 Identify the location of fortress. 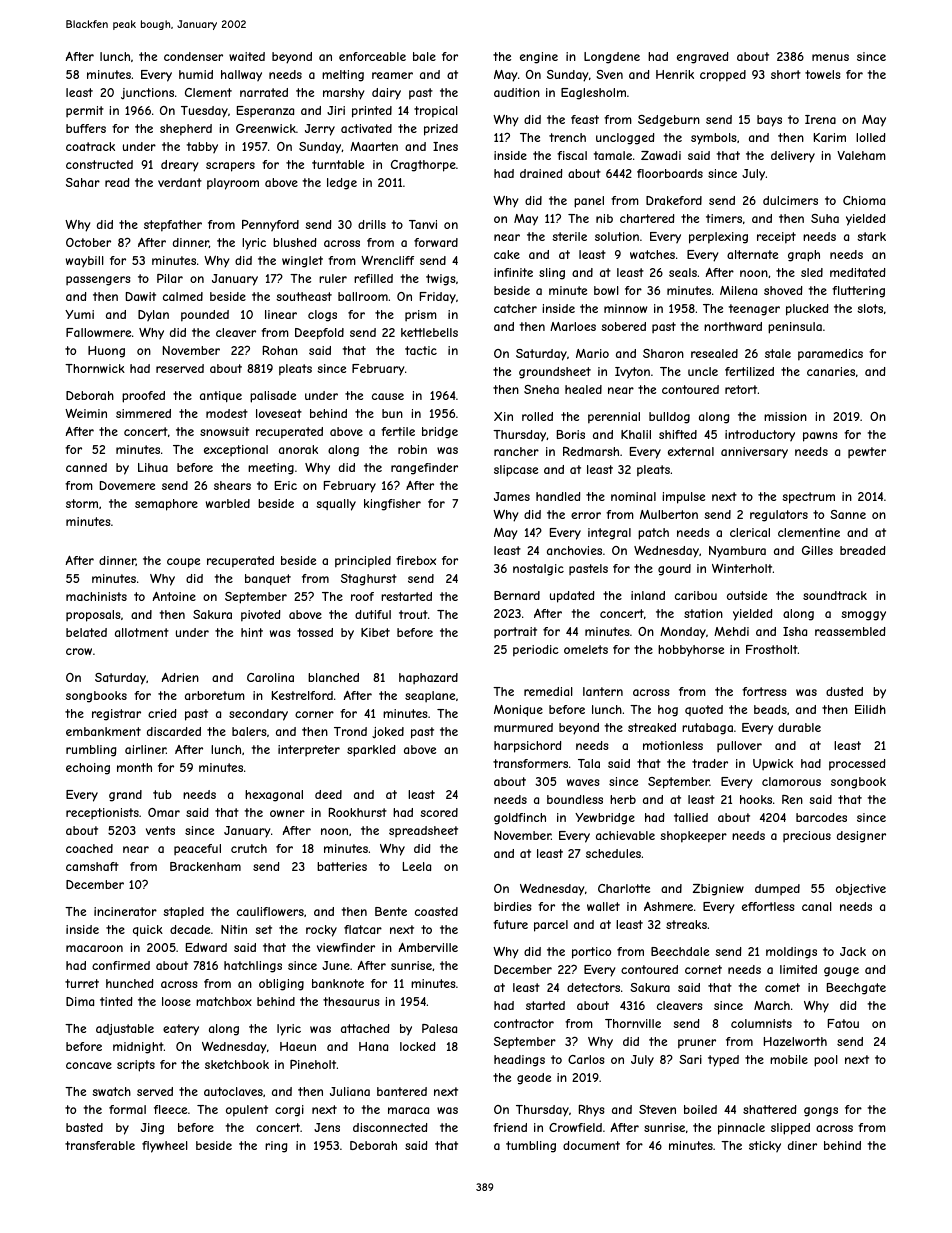
(764, 691).
